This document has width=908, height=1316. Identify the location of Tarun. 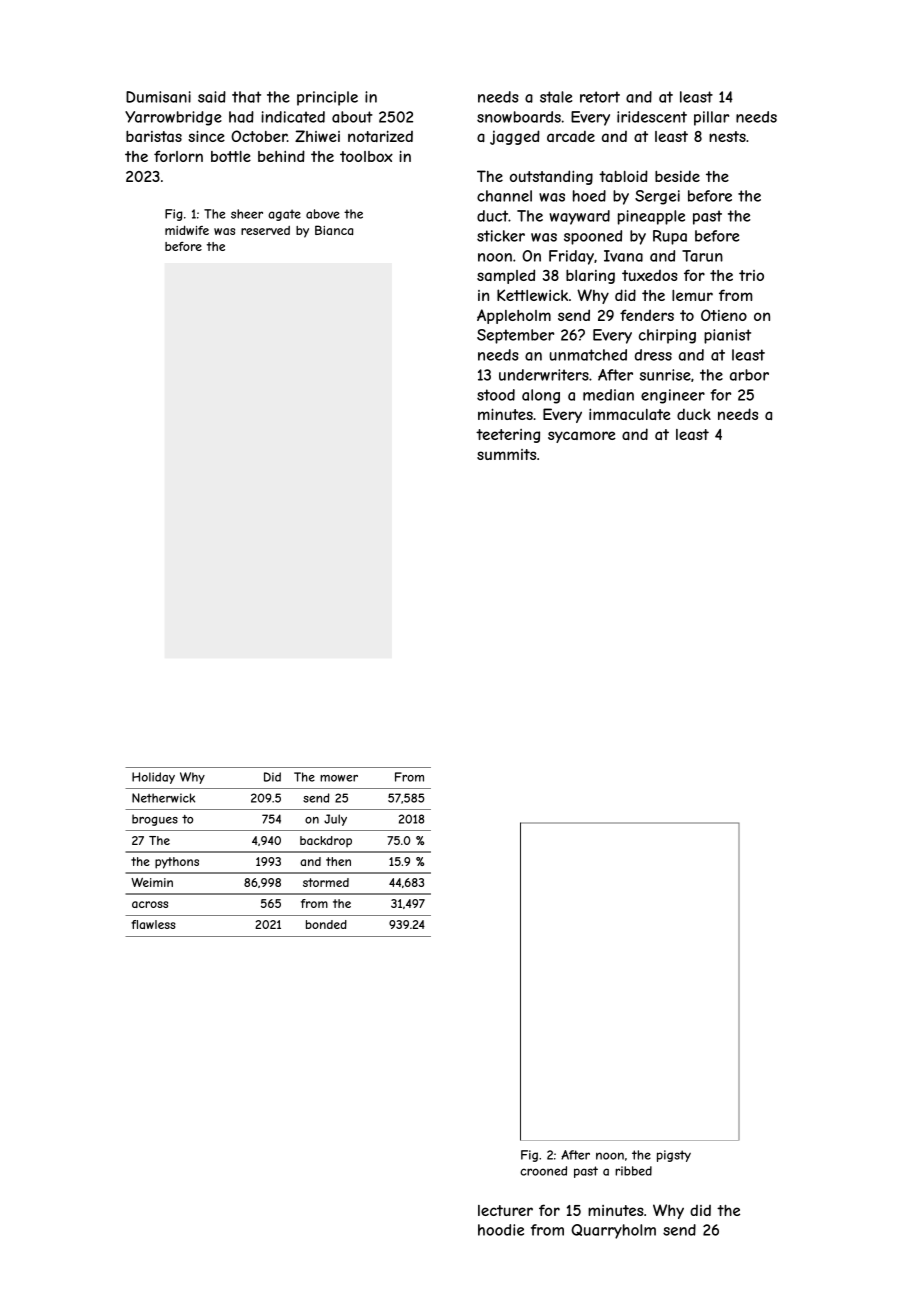
(702, 256).
